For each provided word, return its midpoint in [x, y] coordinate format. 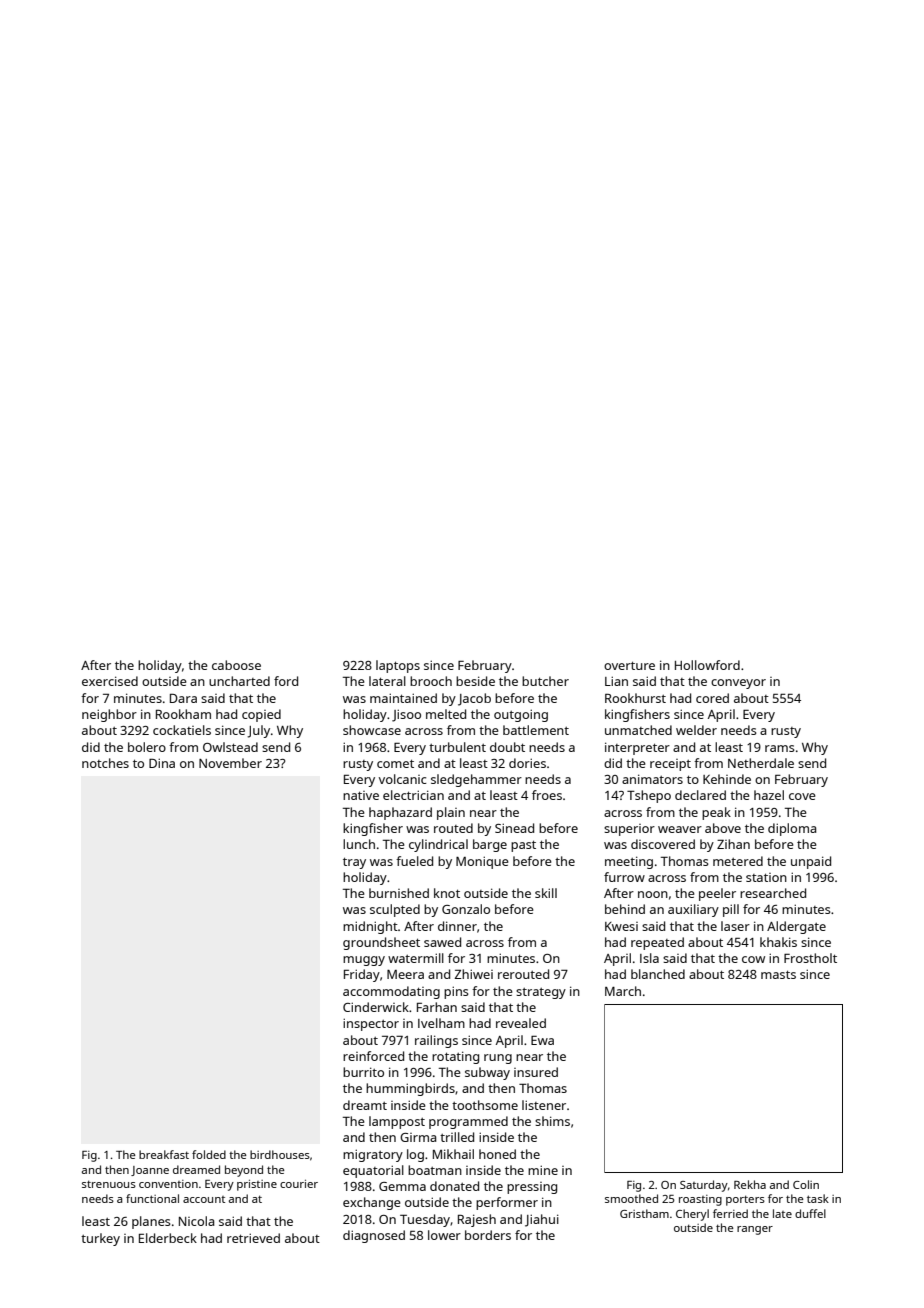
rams [780, 748]
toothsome [485, 1105]
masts [778, 974]
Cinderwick [376, 1007]
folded [209, 1154]
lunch [359, 844]
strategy [541, 993]
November [230, 763]
